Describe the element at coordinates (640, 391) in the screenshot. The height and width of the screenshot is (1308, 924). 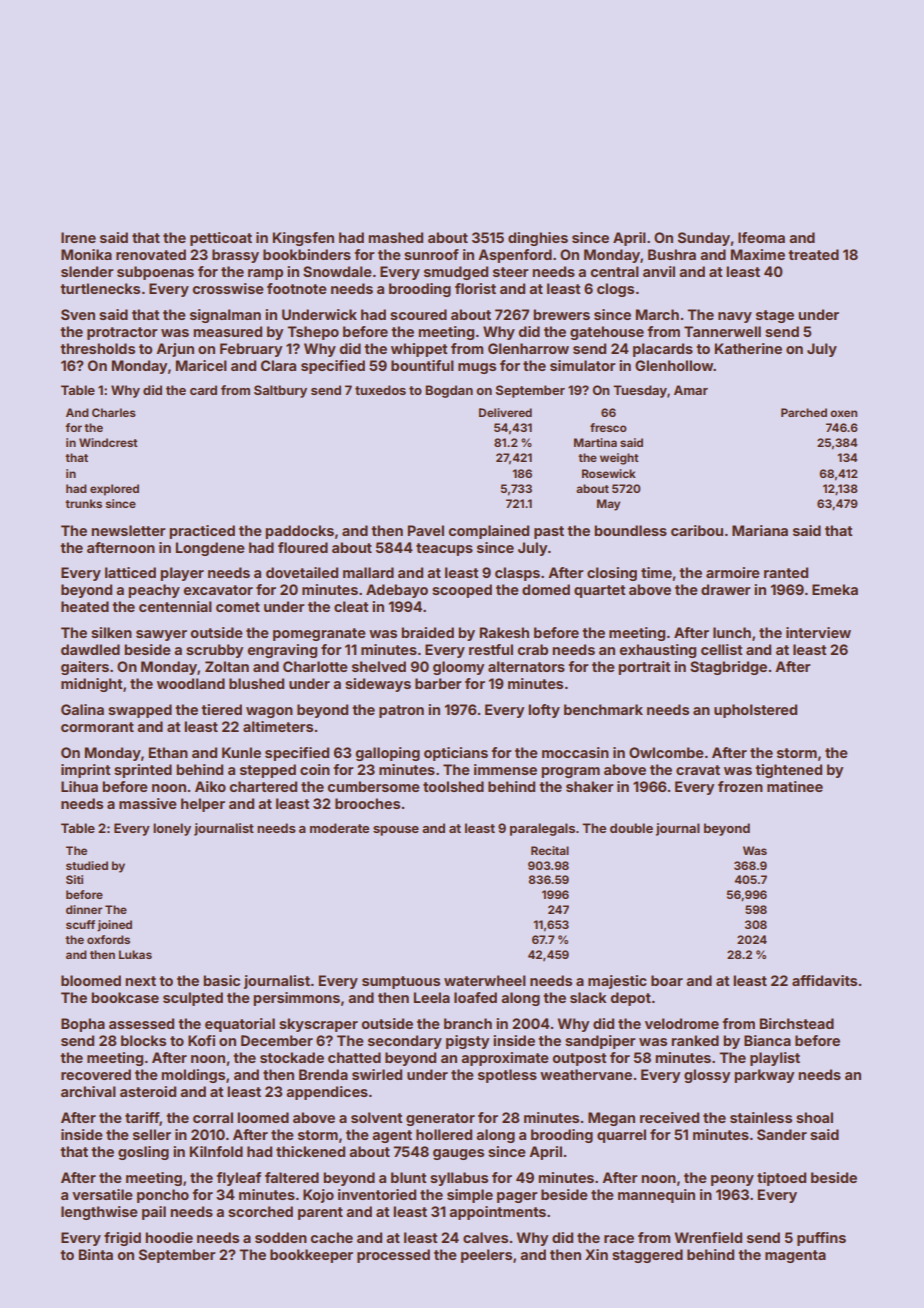
I see `Tuesday` at that location.
